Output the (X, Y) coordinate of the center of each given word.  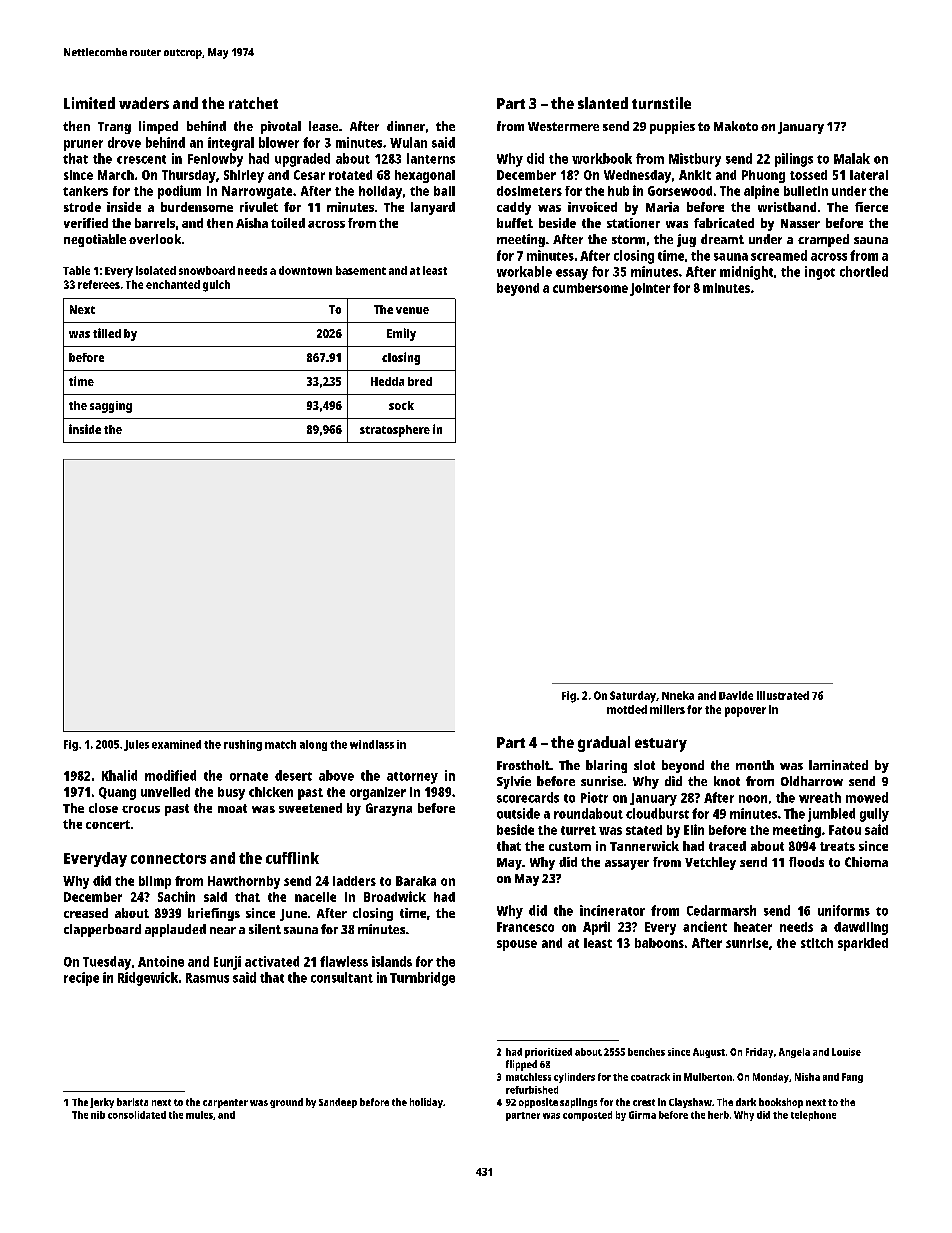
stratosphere (395, 431)
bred (420, 381)
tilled (107, 333)
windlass (372, 744)
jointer (650, 289)
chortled (864, 271)
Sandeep (338, 1103)
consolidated (137, 1115)
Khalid (119, 775)
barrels (155, 223)
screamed (779, 255)
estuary (661, 745)
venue (412, 310)
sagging (111, 407)
